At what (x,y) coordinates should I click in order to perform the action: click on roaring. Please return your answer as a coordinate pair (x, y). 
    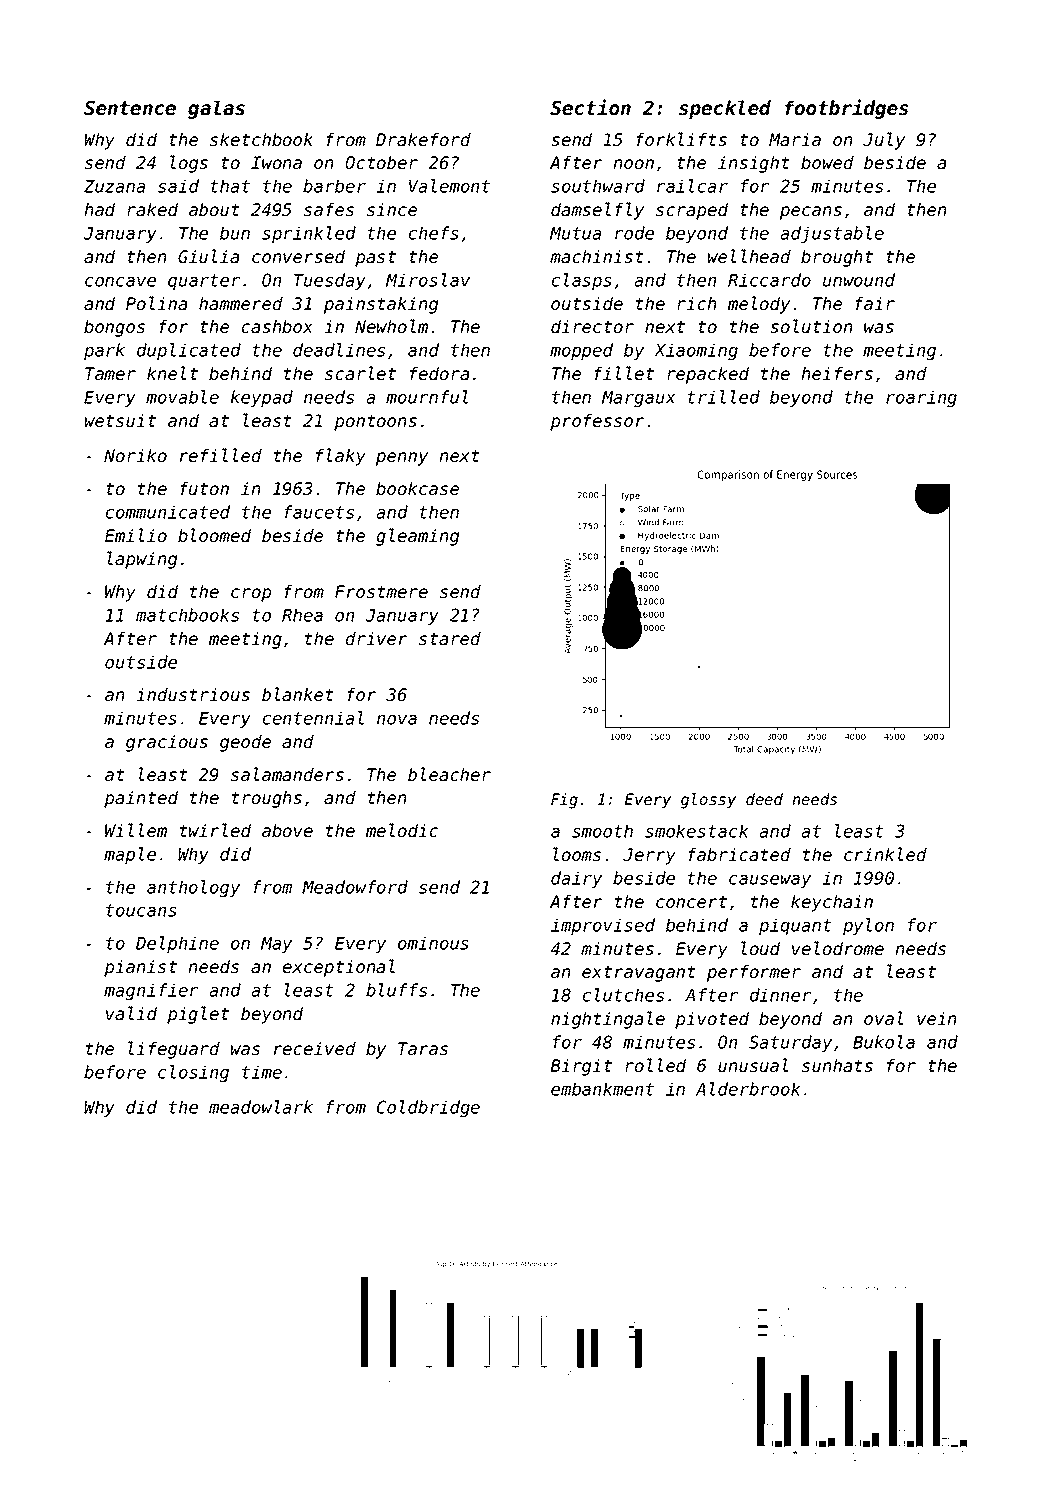
    Looking at the image, I should click on (921, 398).
